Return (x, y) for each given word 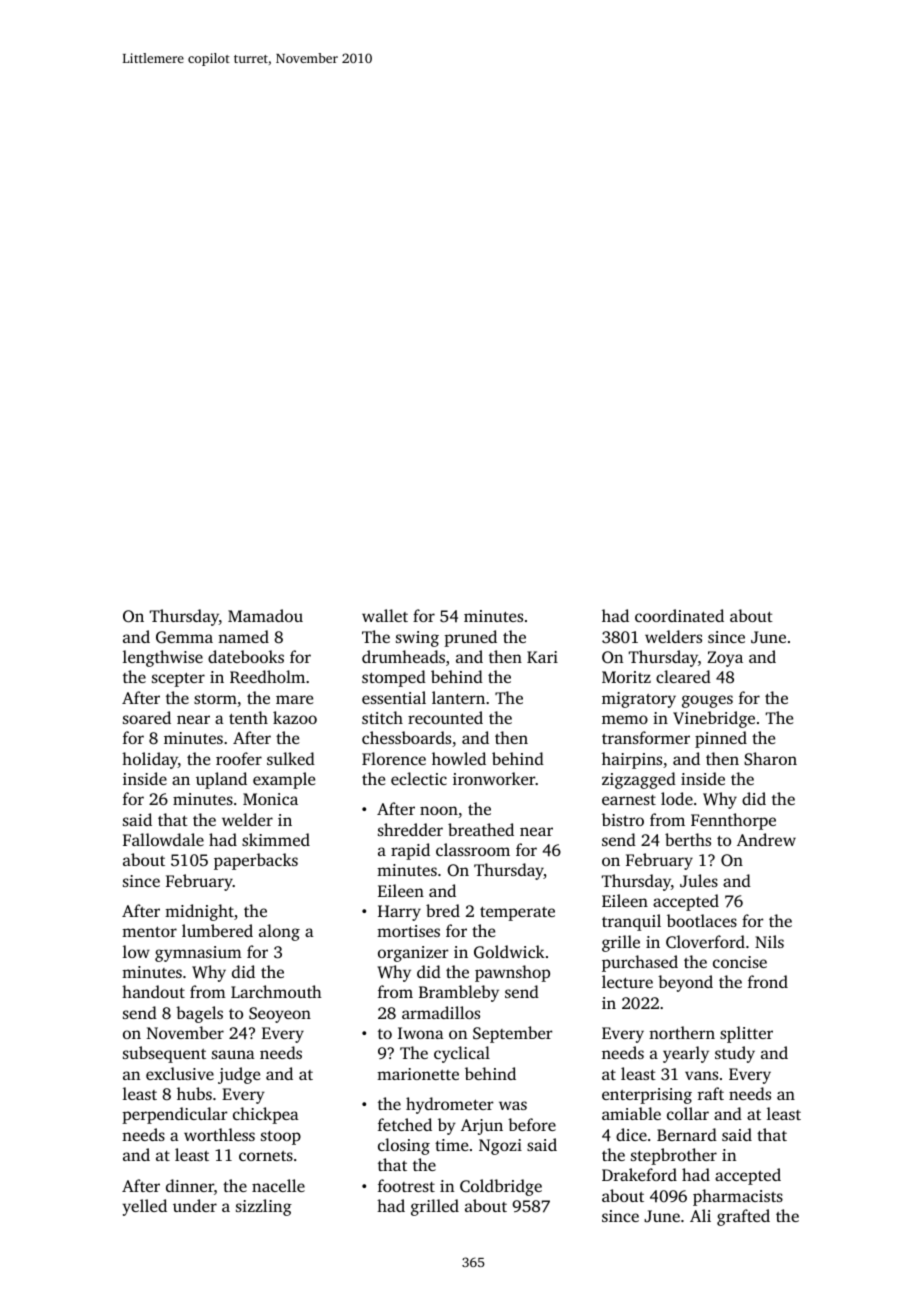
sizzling (264, 1207)
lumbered (217, 930)
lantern (458, 697)
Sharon (770, 758)
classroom (473, 849)
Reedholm (267, 676)
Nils (769, 941)
